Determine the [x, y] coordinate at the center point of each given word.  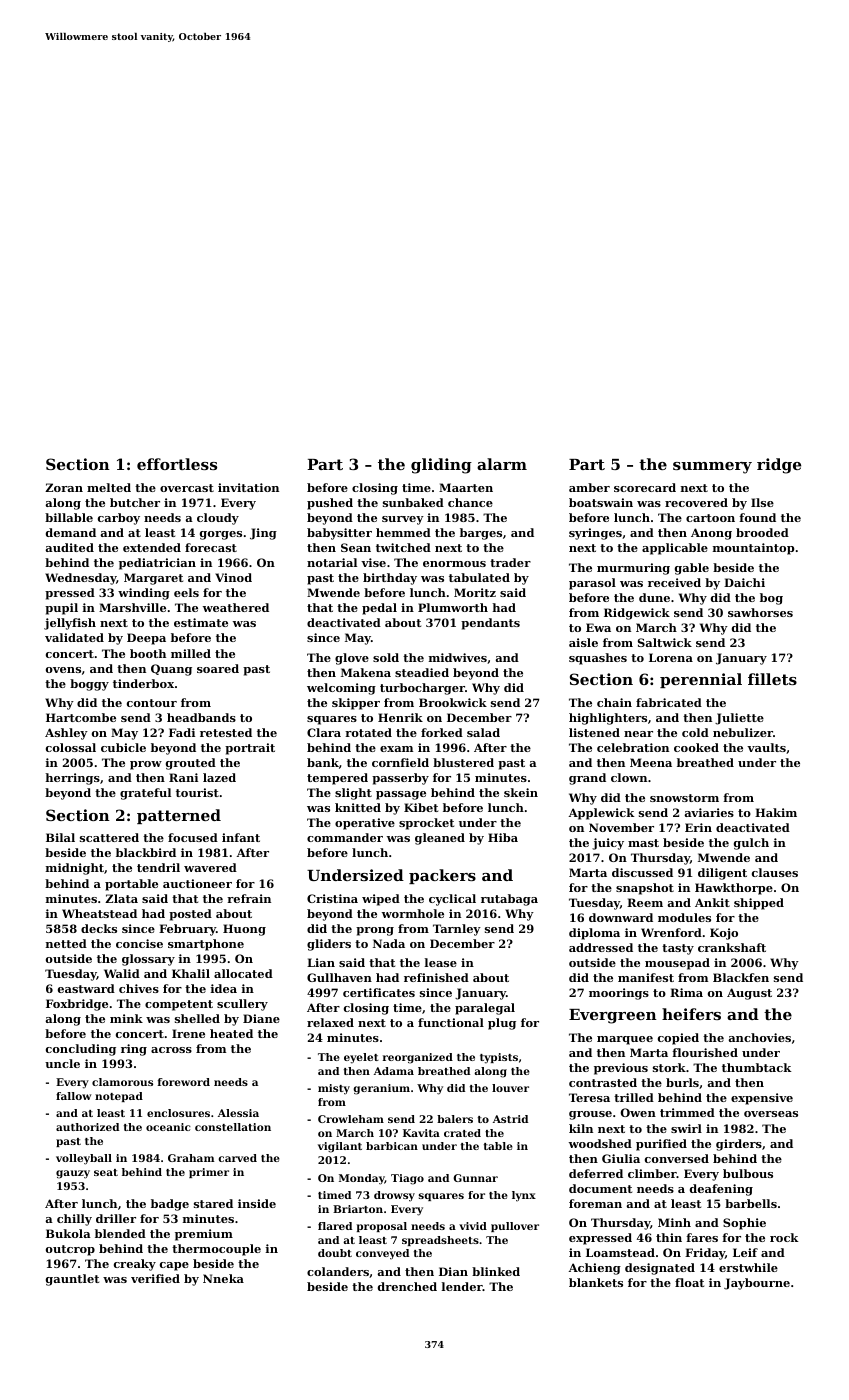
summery [712, 468]
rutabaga [509, 900]
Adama [394, 1071]
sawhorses [760, 612]
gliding [441, 466]
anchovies [760, 1037]
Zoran [64, 487]
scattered [109, 837]
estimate [201, 622]
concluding [81, 1050]
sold [386, 657]
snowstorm [684, 798]
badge [170, 1205]
